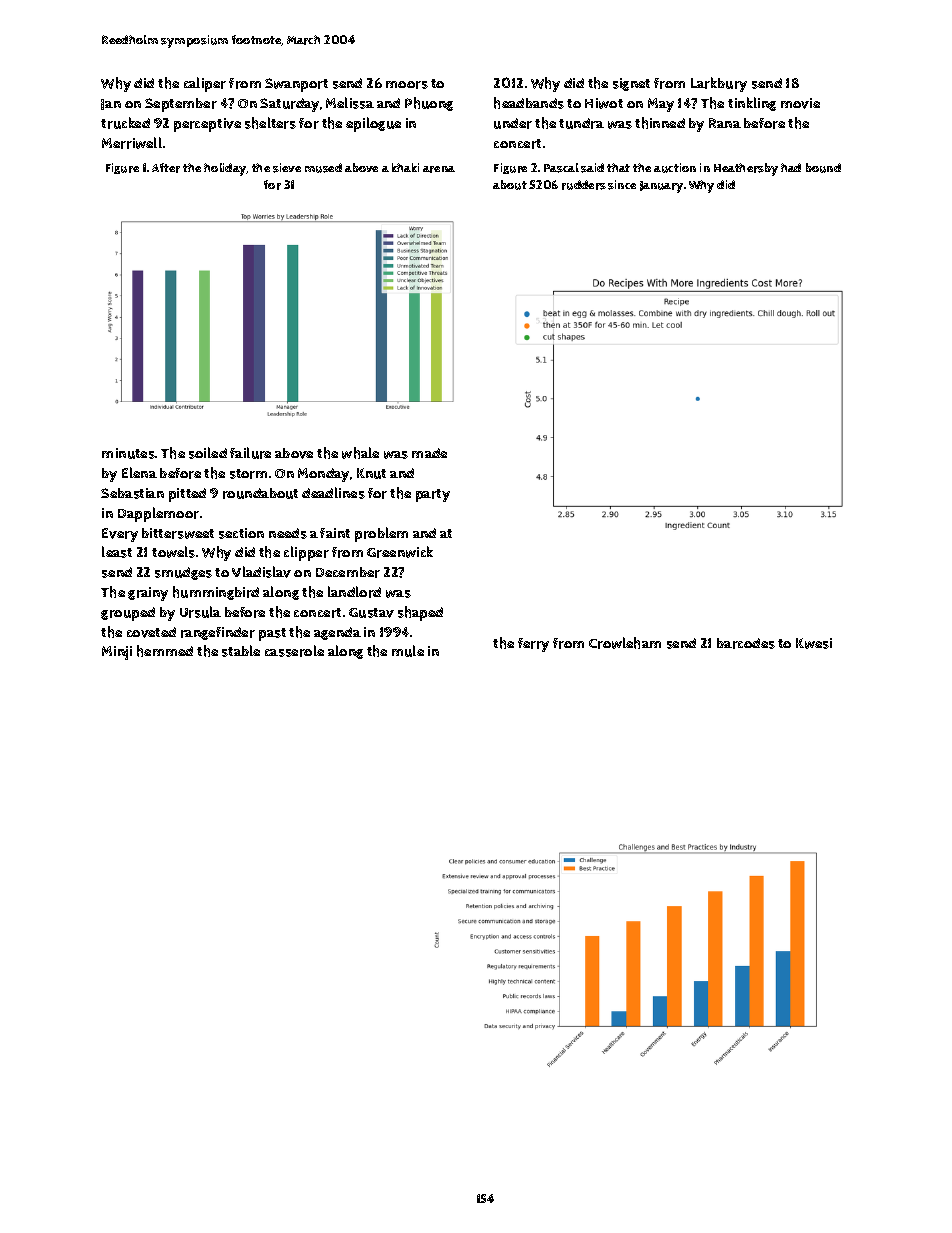 The image size is (952, 1233). I want to click on made, so click(429, 453).
